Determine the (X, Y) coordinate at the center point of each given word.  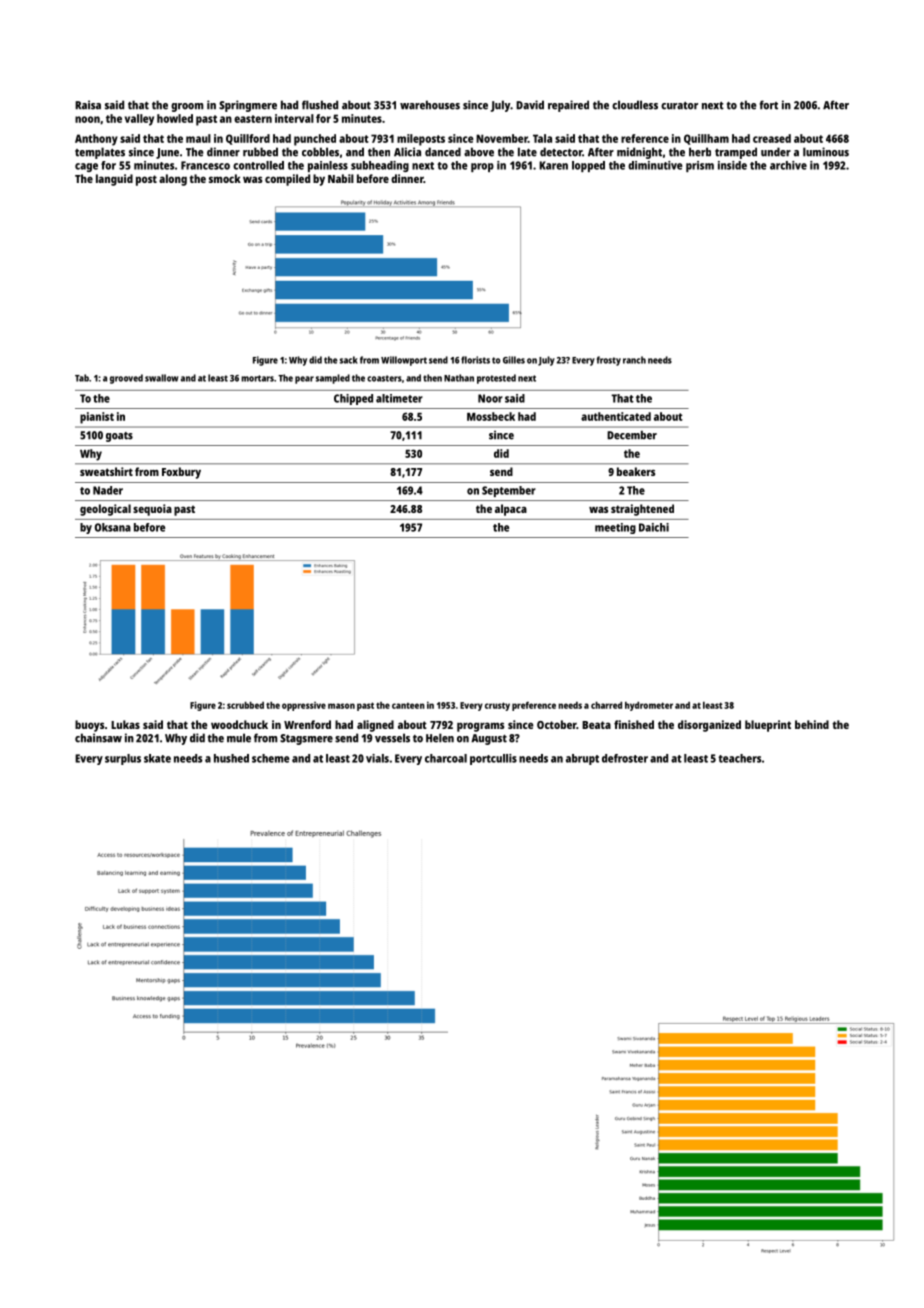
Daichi (654, 527)
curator (679, 106)
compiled (287, 180)
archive (788, 165)
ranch (634, 360)
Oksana (113, 527)
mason (341, 706)
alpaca (511, 510)
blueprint (768, 726)
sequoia (152, 510)
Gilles (514, 360)
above (479, 152)
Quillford (248, 139)
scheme (271, 758)
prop (482, 167)
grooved (126, 379)
